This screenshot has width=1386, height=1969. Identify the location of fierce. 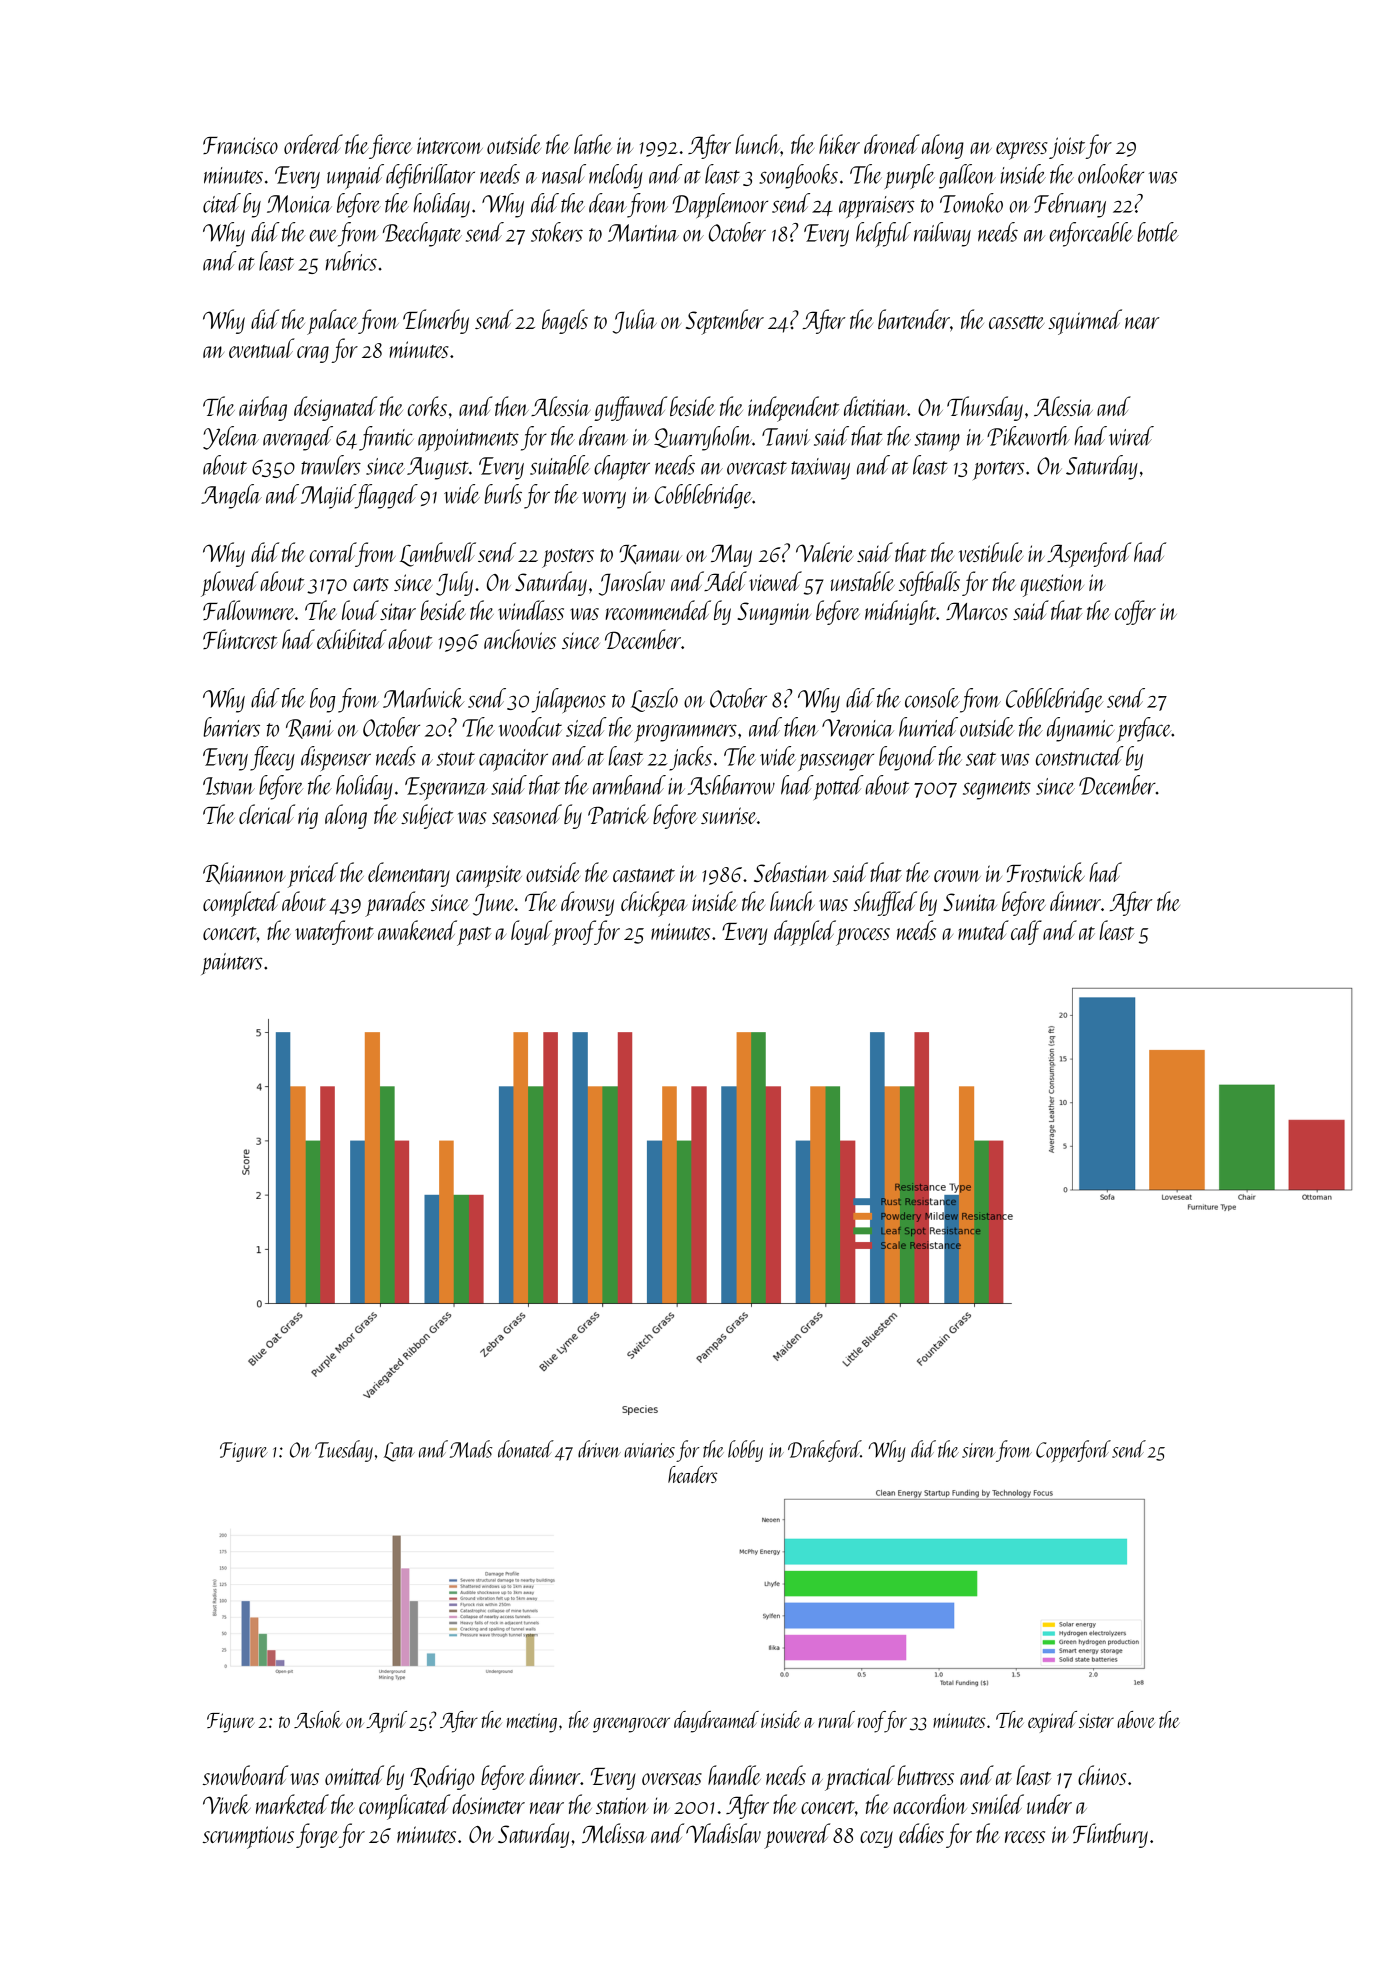
(390, 146).
